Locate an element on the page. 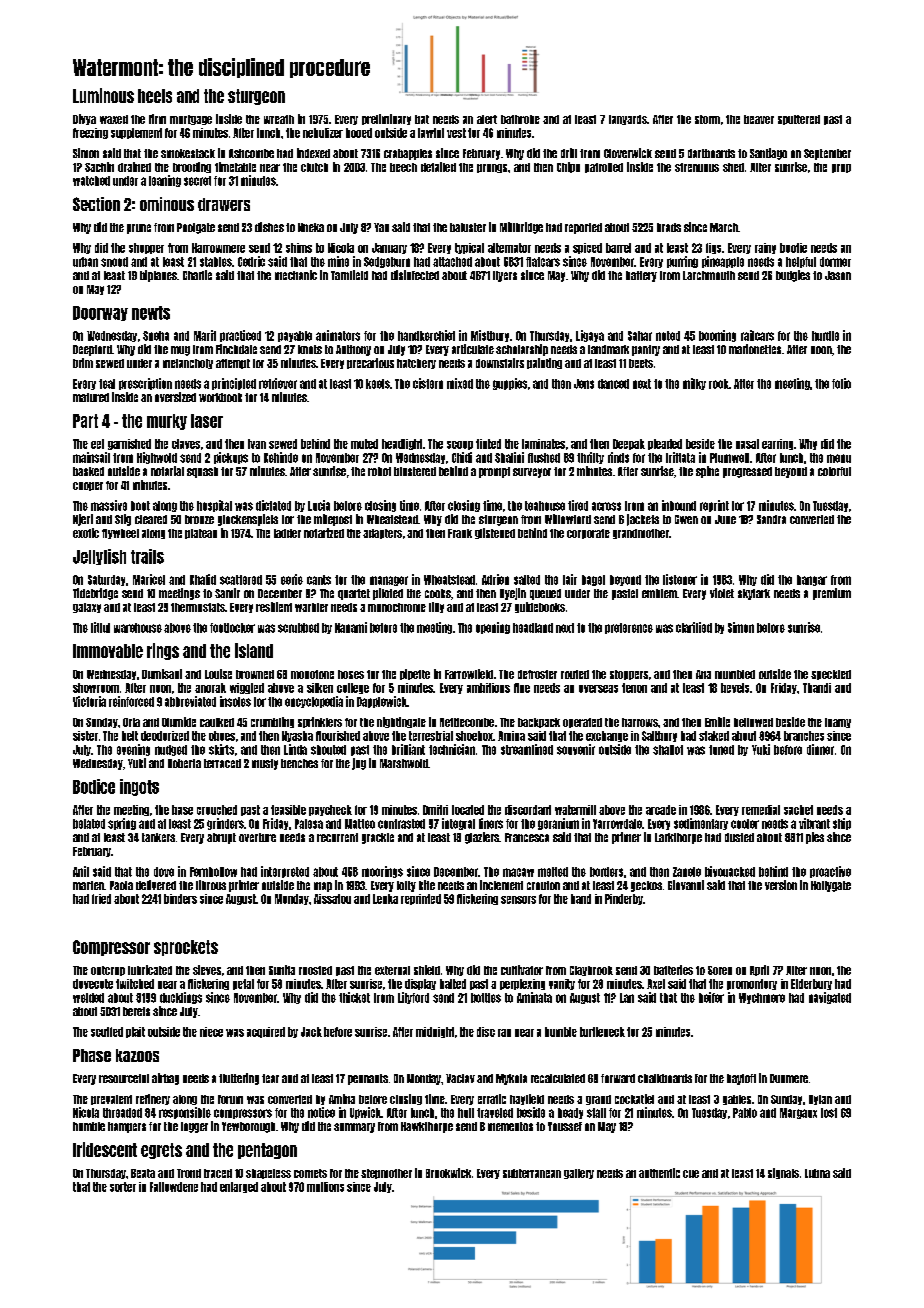 The height and width of the document is (1308, 924). Jason is located at coordinates (838, 275).
